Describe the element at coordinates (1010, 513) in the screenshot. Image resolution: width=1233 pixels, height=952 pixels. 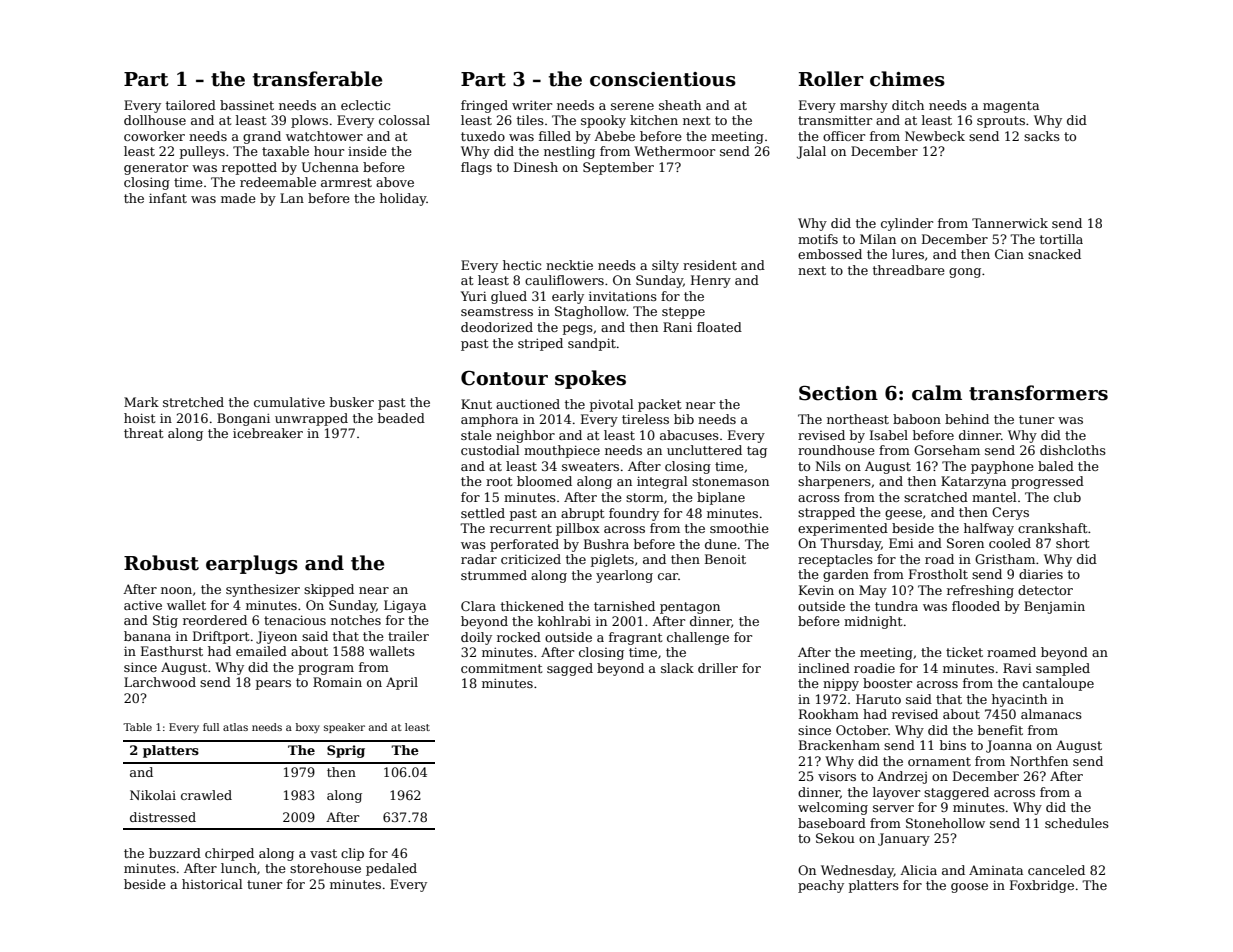
I see `Cerys` at that location.
